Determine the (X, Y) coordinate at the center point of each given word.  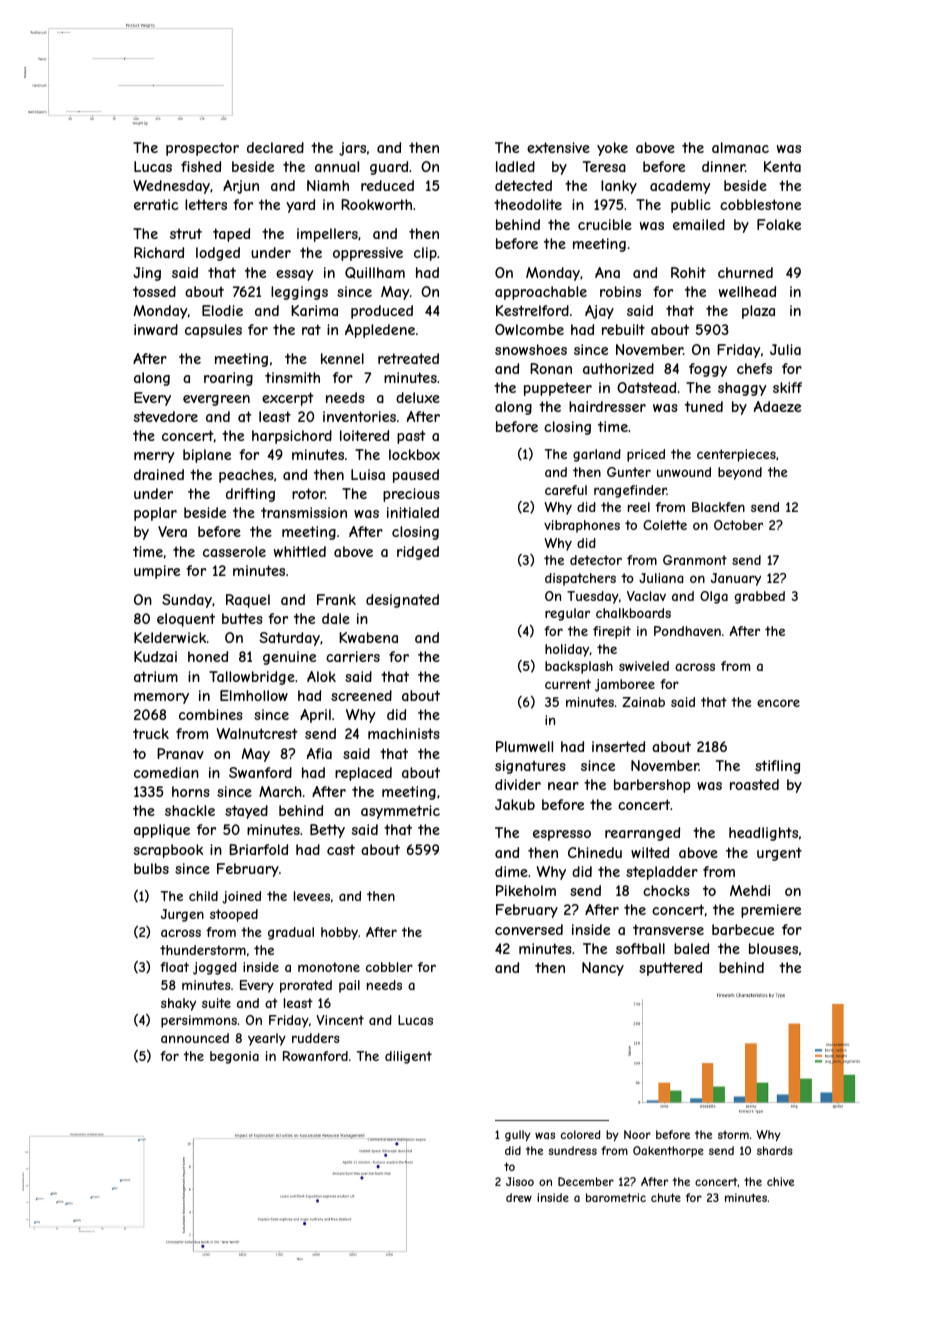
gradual (291, 933)
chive (780, 1181)
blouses (773, 948)
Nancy (603, 969)
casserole (234, 551)
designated (402, 601)
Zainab (643, 702)
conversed (529, 929)
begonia (234, 1057)
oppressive (368, 254)
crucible (605, 224)
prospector (202, 149)
